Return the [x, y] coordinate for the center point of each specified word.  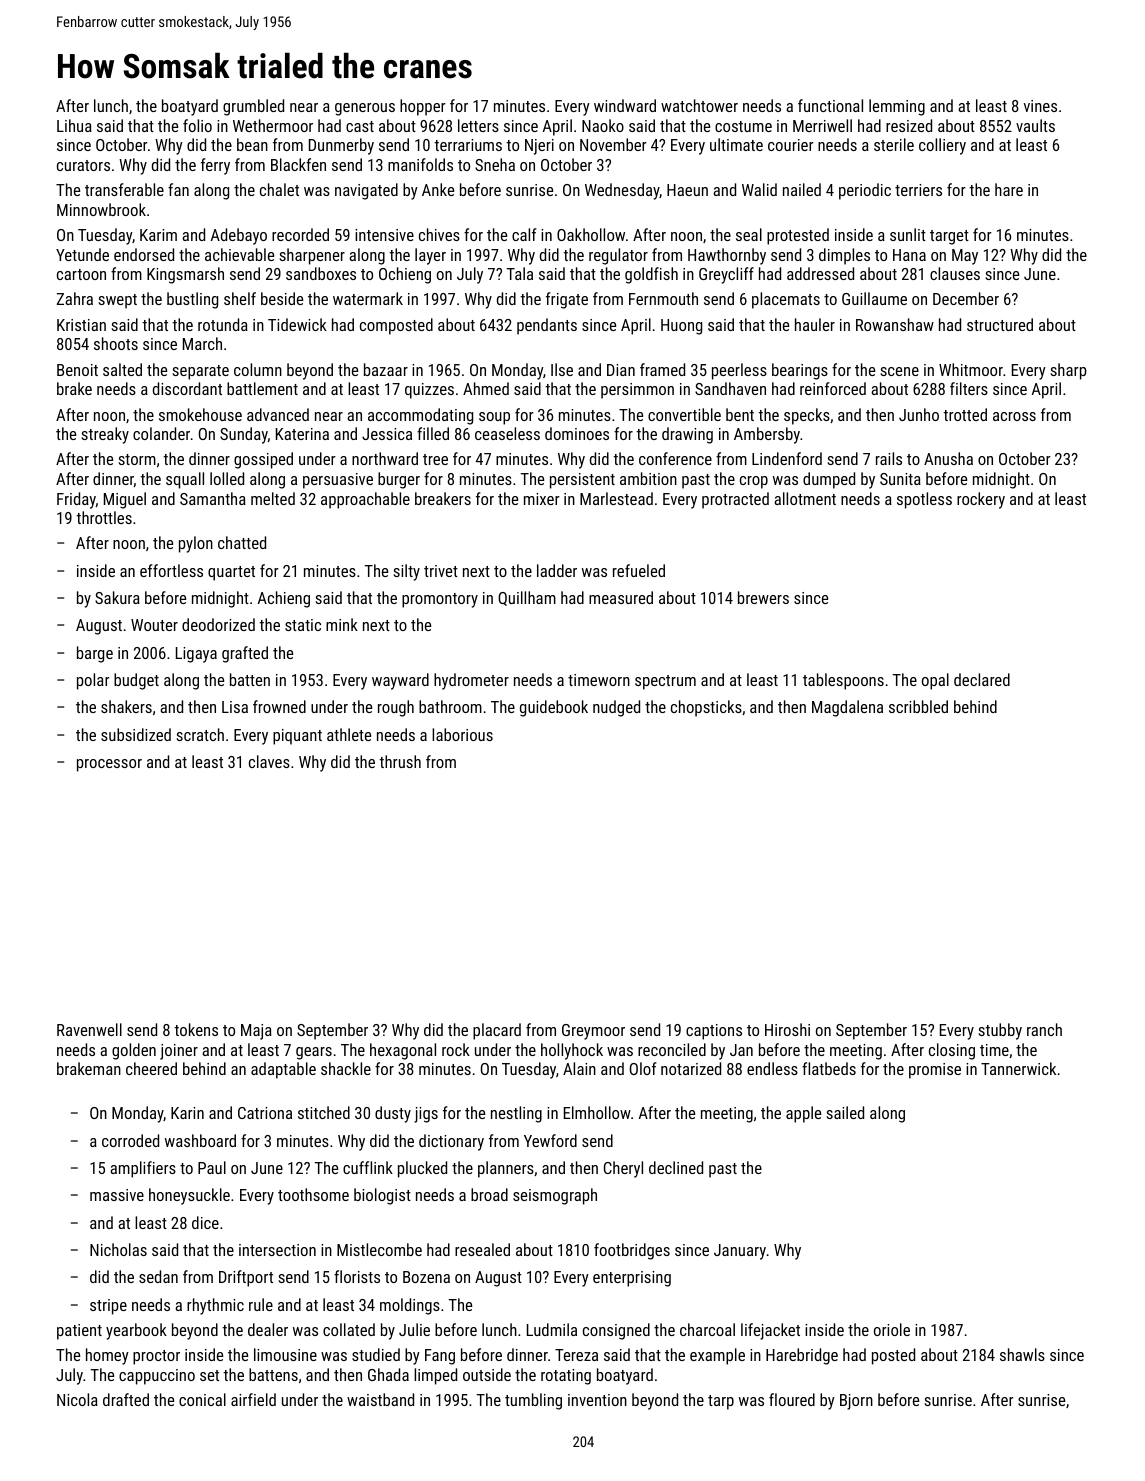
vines [1040, 106]
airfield [253, 1399]
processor [109, 765]
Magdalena [847, 708]
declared [982, 679]
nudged [616, 708]
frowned [279, 706]
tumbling [533, 1401]
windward [625, 105]
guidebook [554, 708]
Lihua [74, 125]
